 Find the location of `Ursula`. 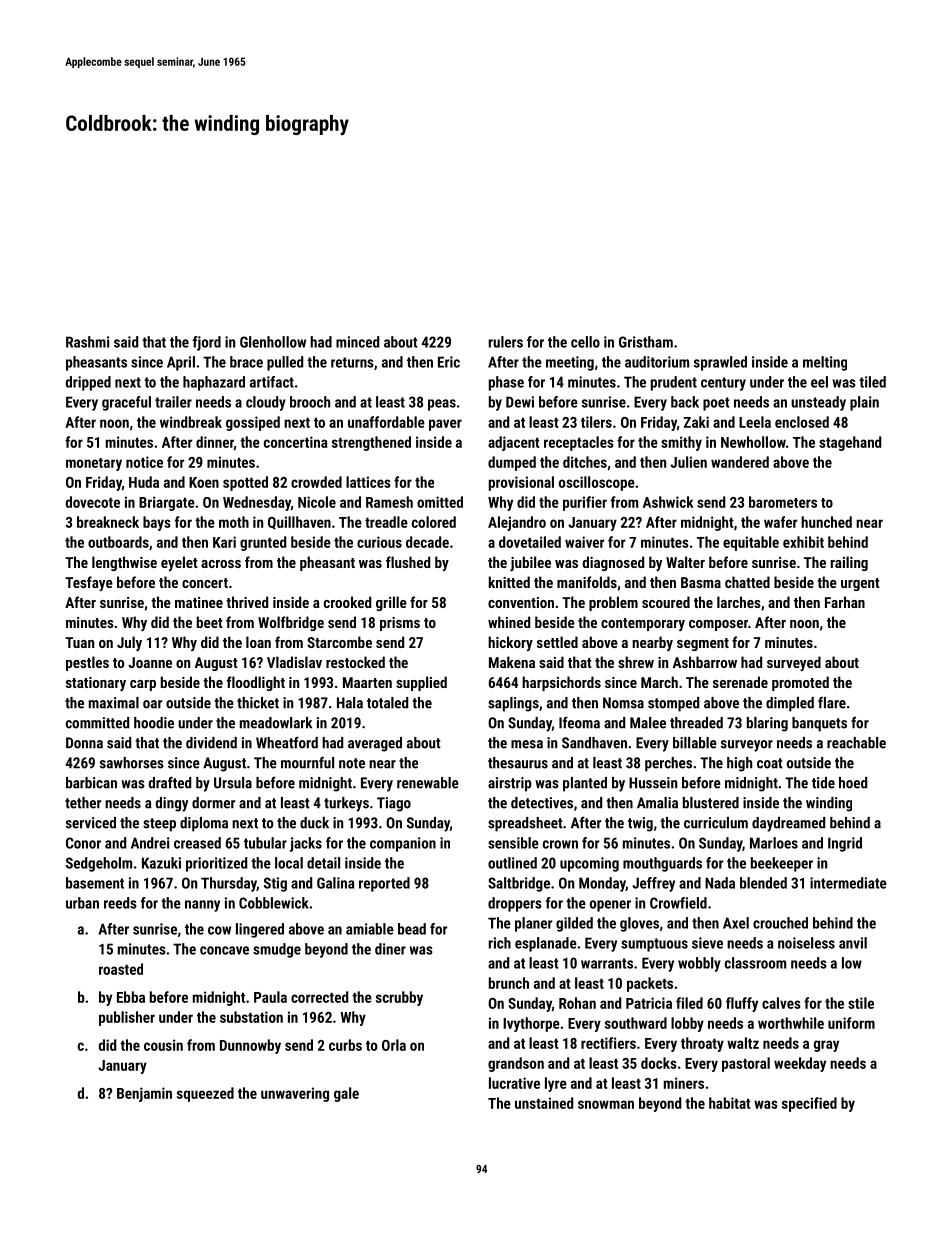

Ursula is located at coordinates (233, 783).
